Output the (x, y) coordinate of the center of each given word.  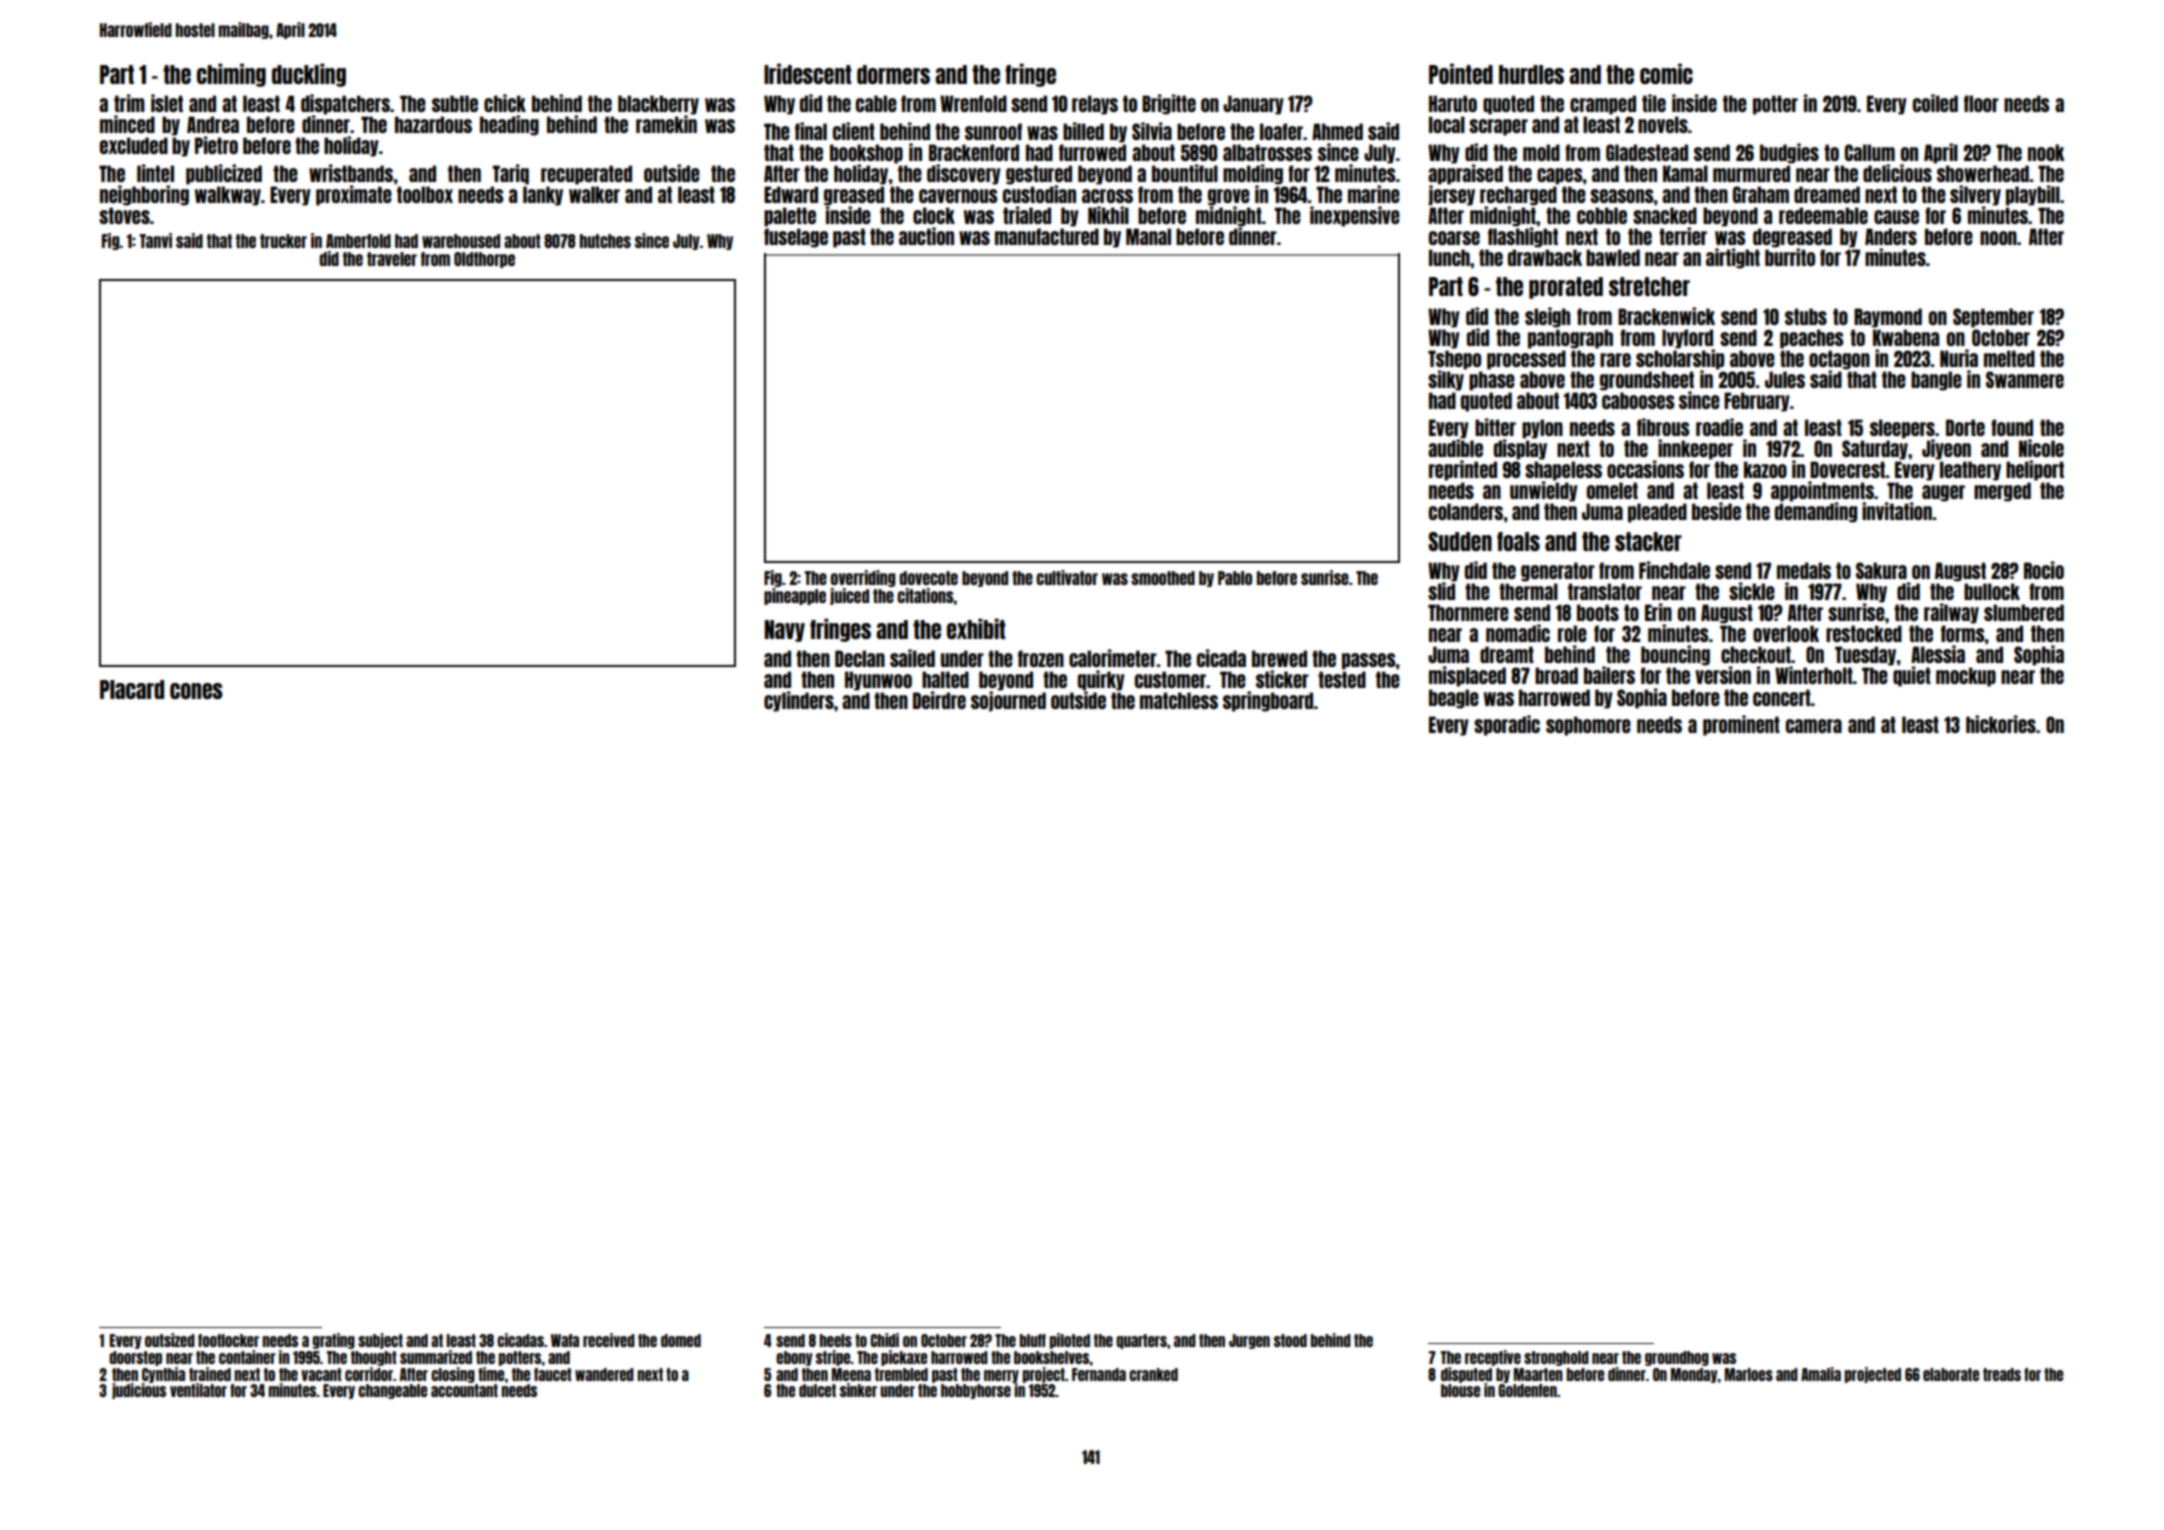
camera (1814, 726)
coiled (1935, 103)
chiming (231, 75)
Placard (132, 689)
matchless (1179, 700)
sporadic (1507, 725)
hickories (2001, 724)
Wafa (565, 1340)
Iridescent (807, 73)
